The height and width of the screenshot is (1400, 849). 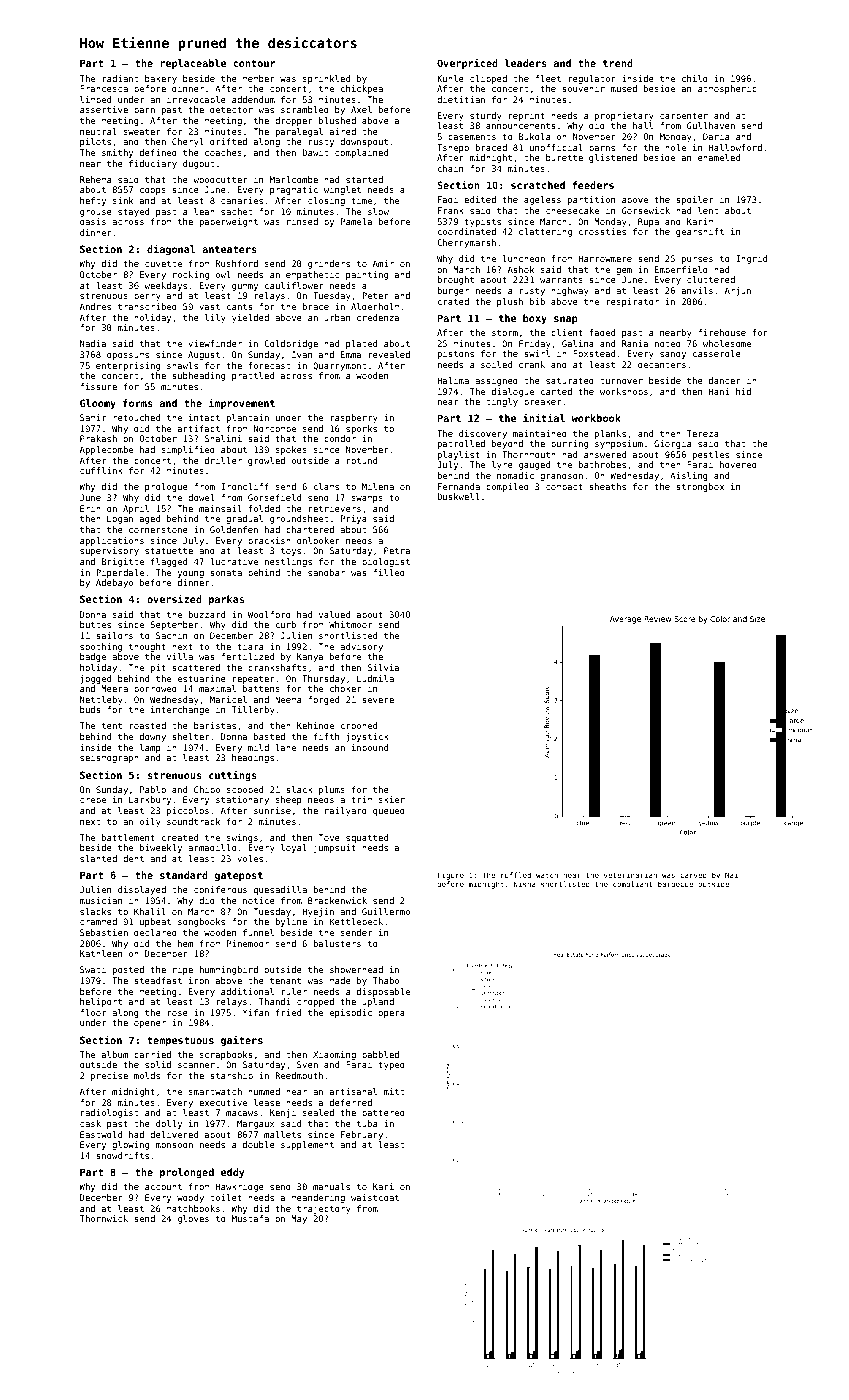 I want to click on tuba, so click(x=367, y=1123).
